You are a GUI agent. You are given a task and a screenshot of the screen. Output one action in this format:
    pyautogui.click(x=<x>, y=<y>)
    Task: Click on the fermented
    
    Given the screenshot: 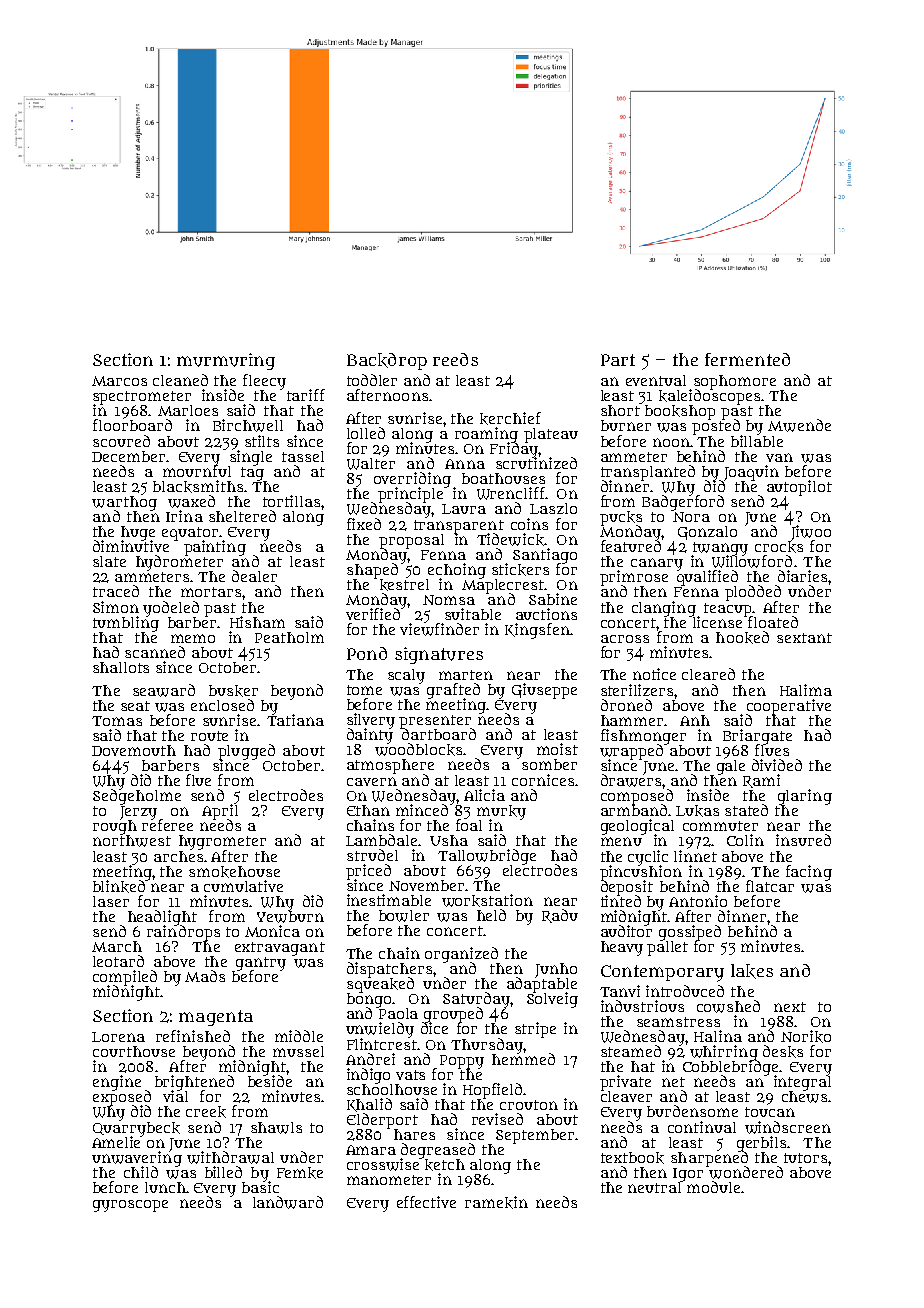 What is the action you would take?
    pyautogui.click(x=747, y=359)
